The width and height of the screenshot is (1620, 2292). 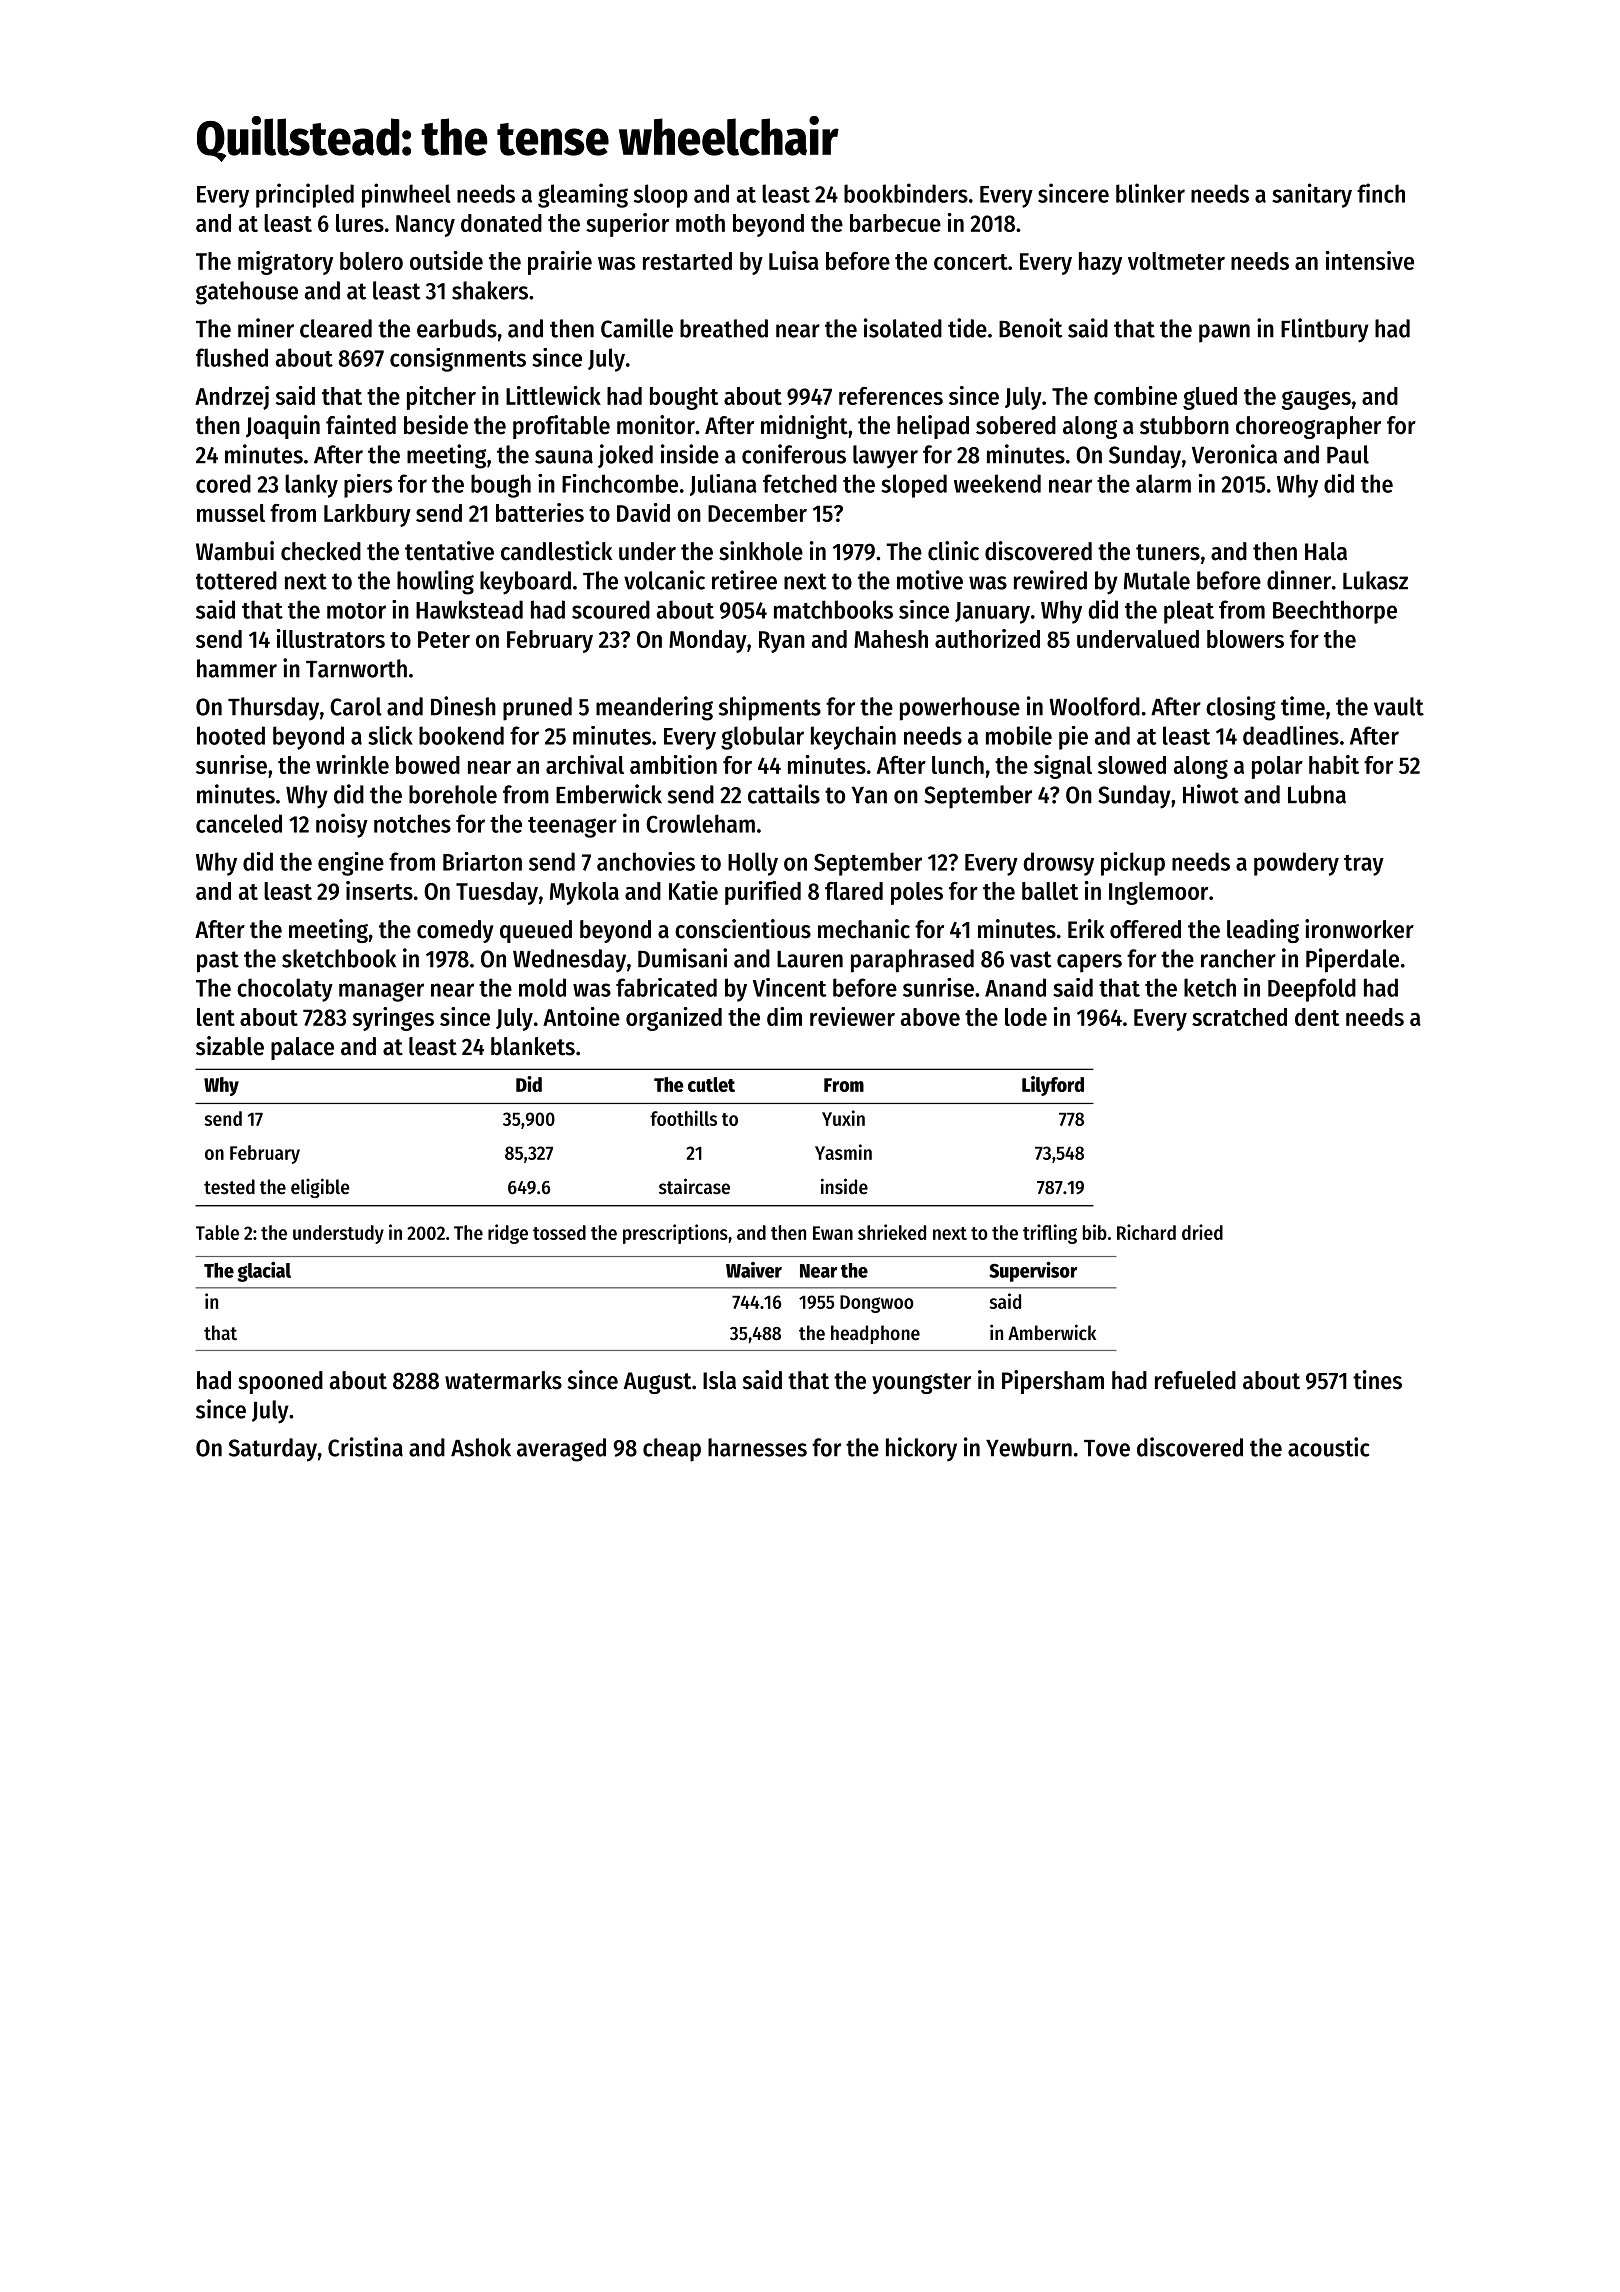 What do you see at coordinates (273, 709) in the screenshot?
I see `Thursday` at bounding box center [273, 709].
